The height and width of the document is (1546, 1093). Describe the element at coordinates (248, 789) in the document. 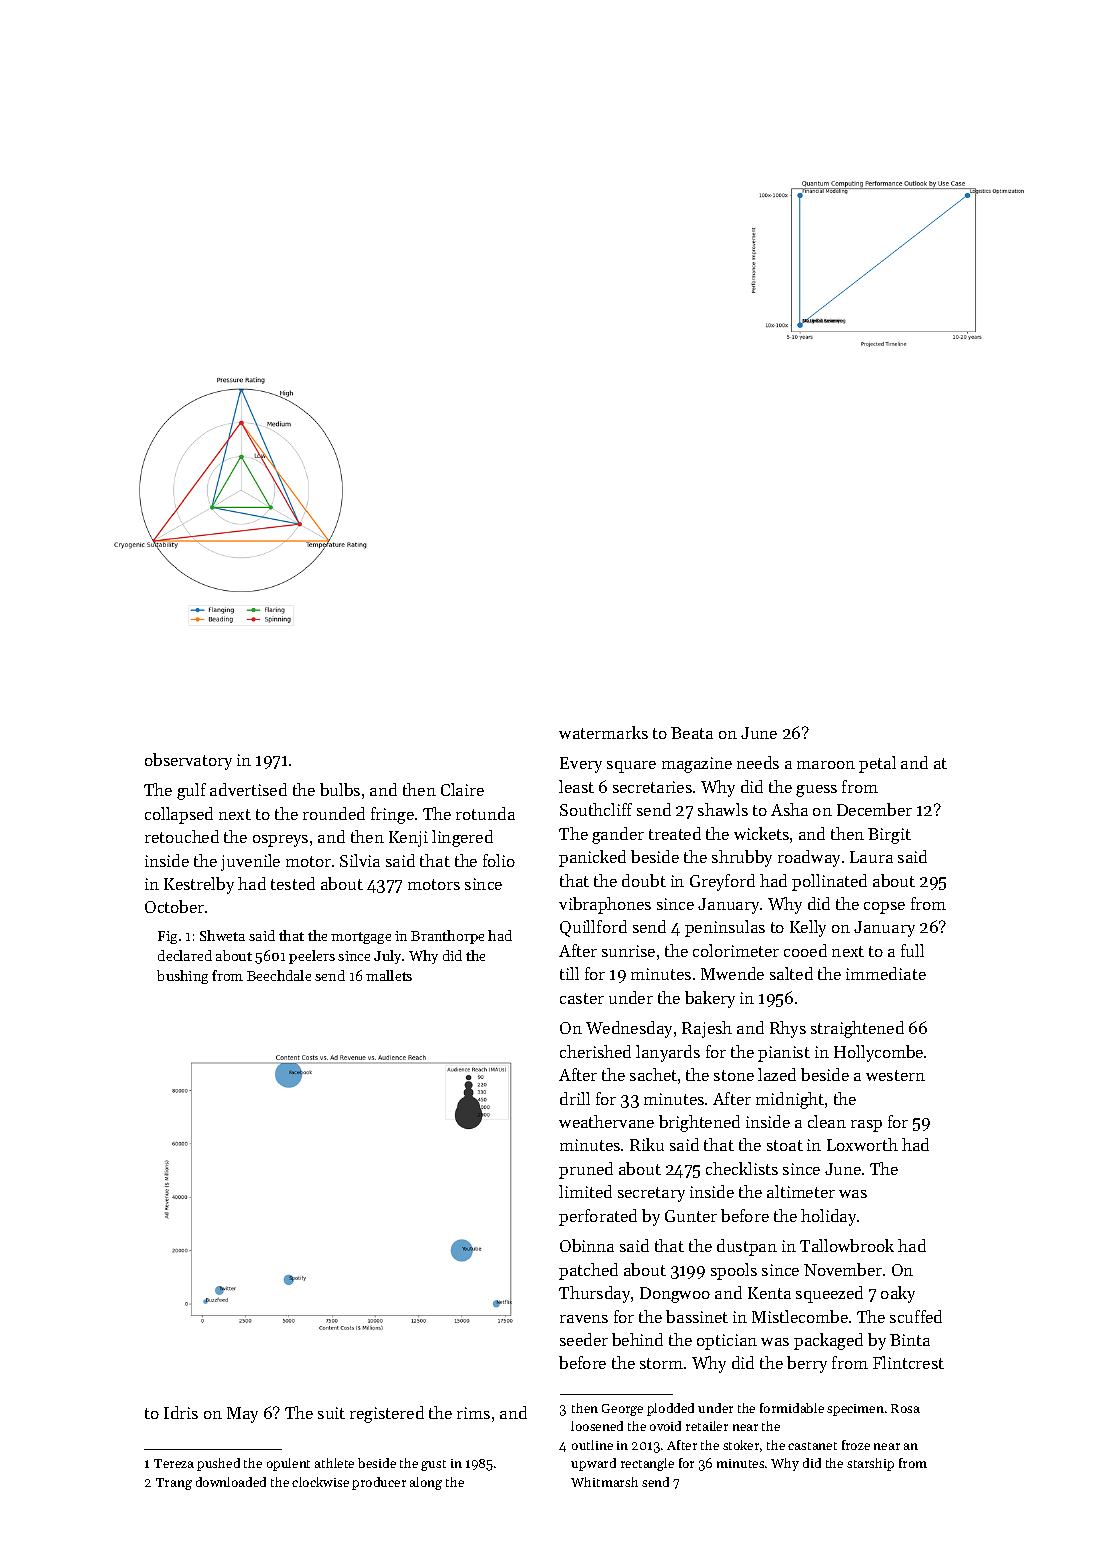

I see `advertised` at that location.
